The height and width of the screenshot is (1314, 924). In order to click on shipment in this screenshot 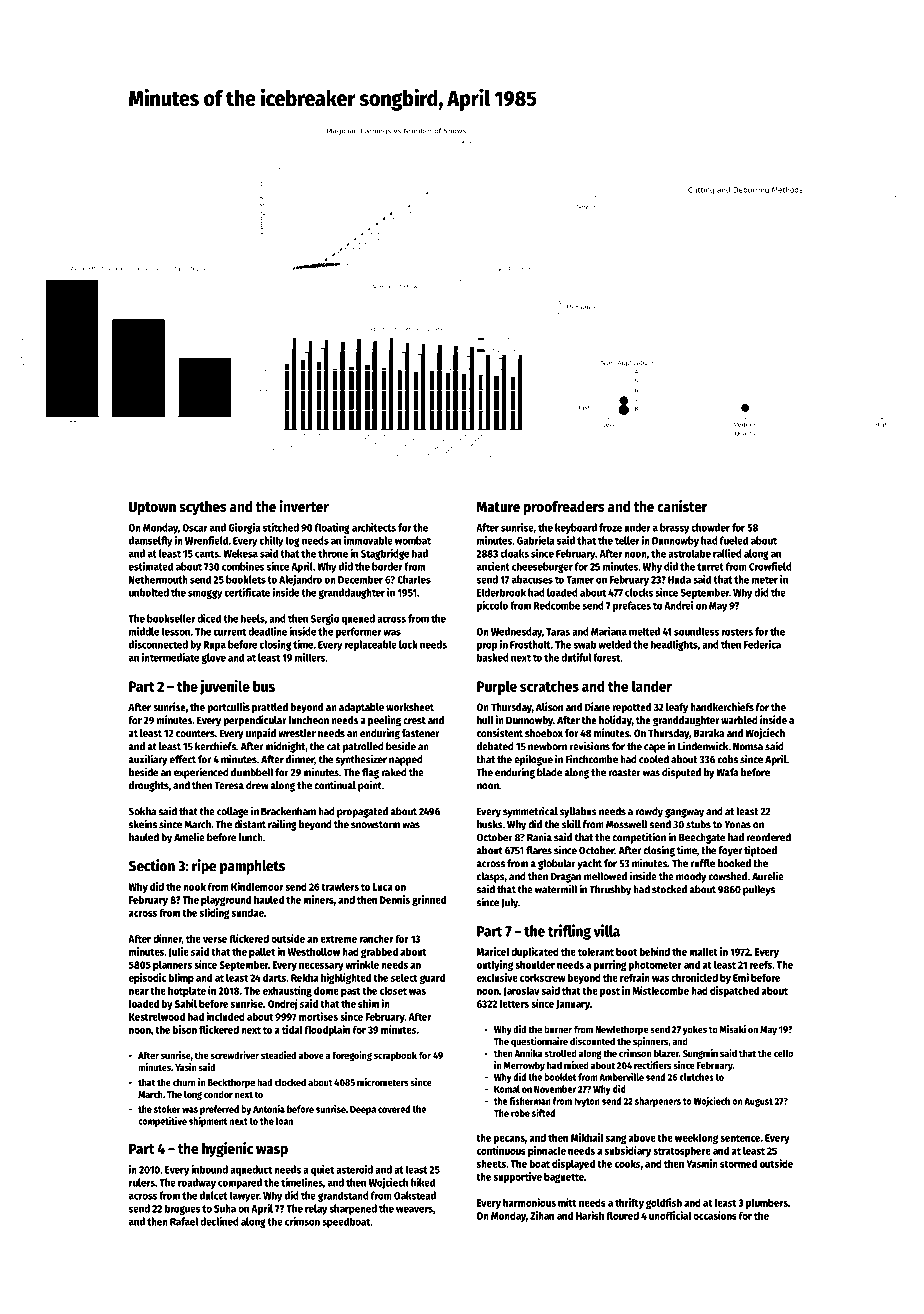, I will do `click(208, 1122)`.
